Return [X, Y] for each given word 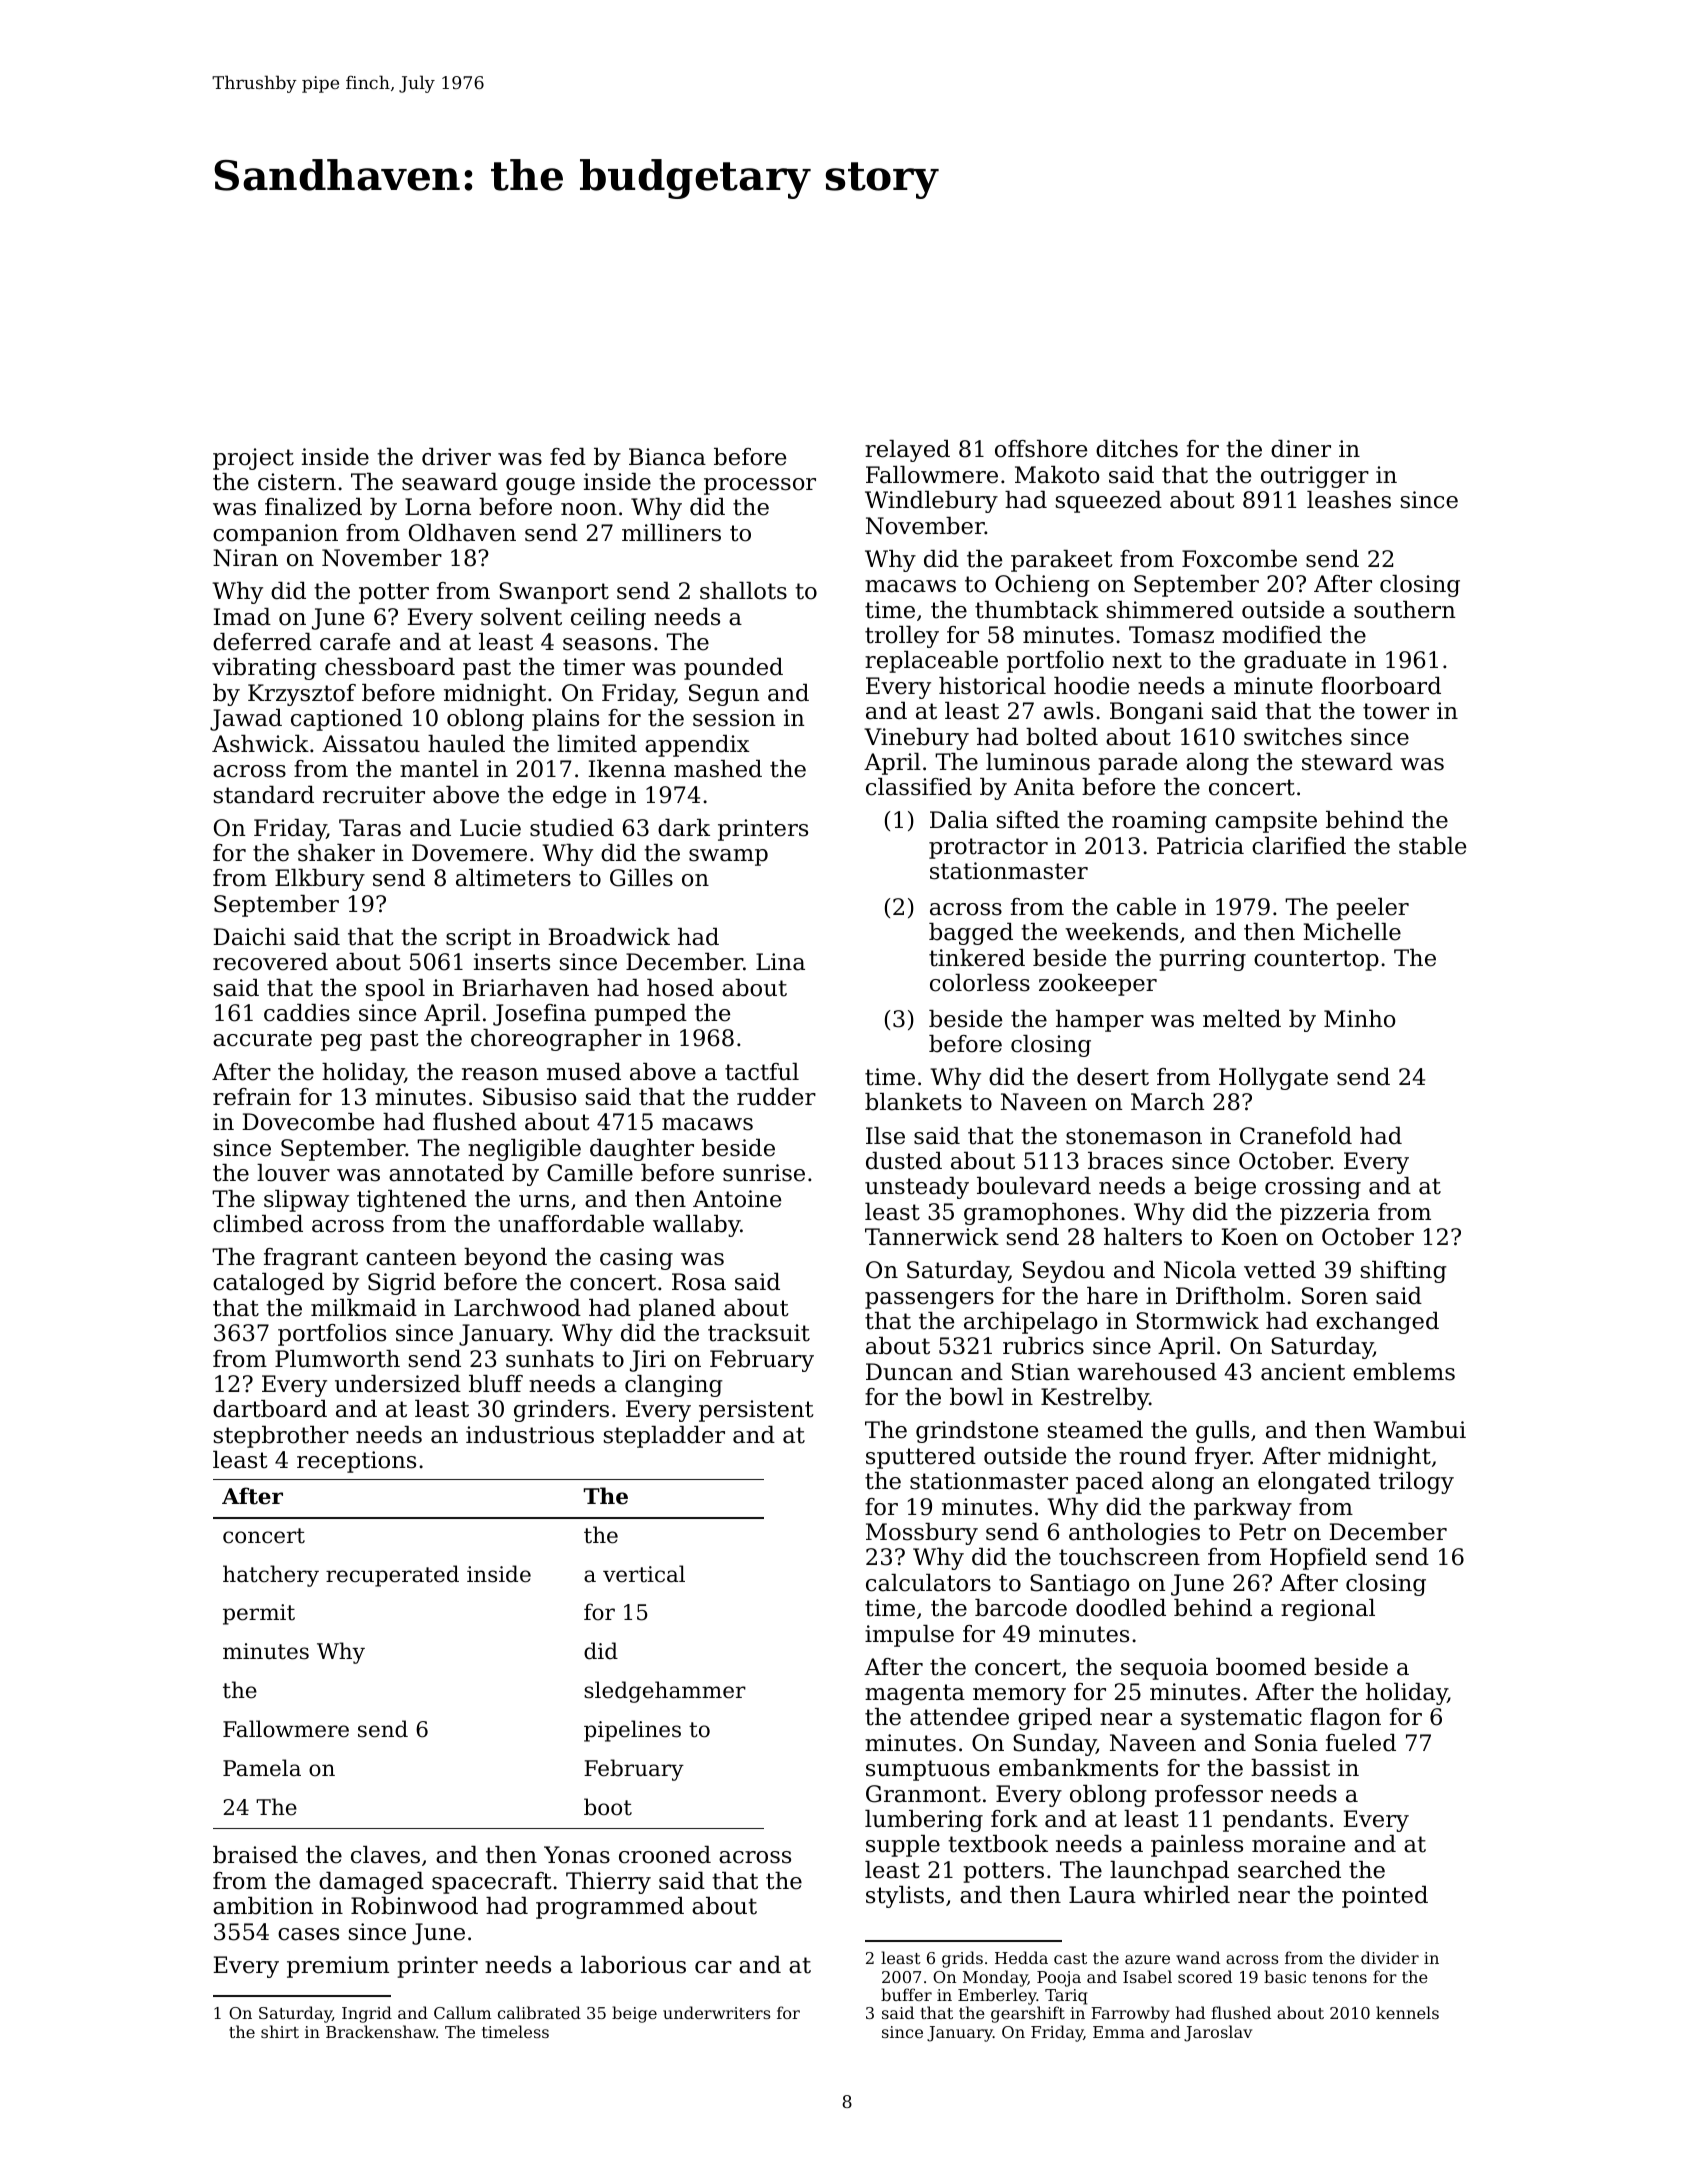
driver [456, 457]
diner [1301, 449]
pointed [1385, 1897]
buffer [906, 1994]
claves [385, 1855]
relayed [907, 451]
